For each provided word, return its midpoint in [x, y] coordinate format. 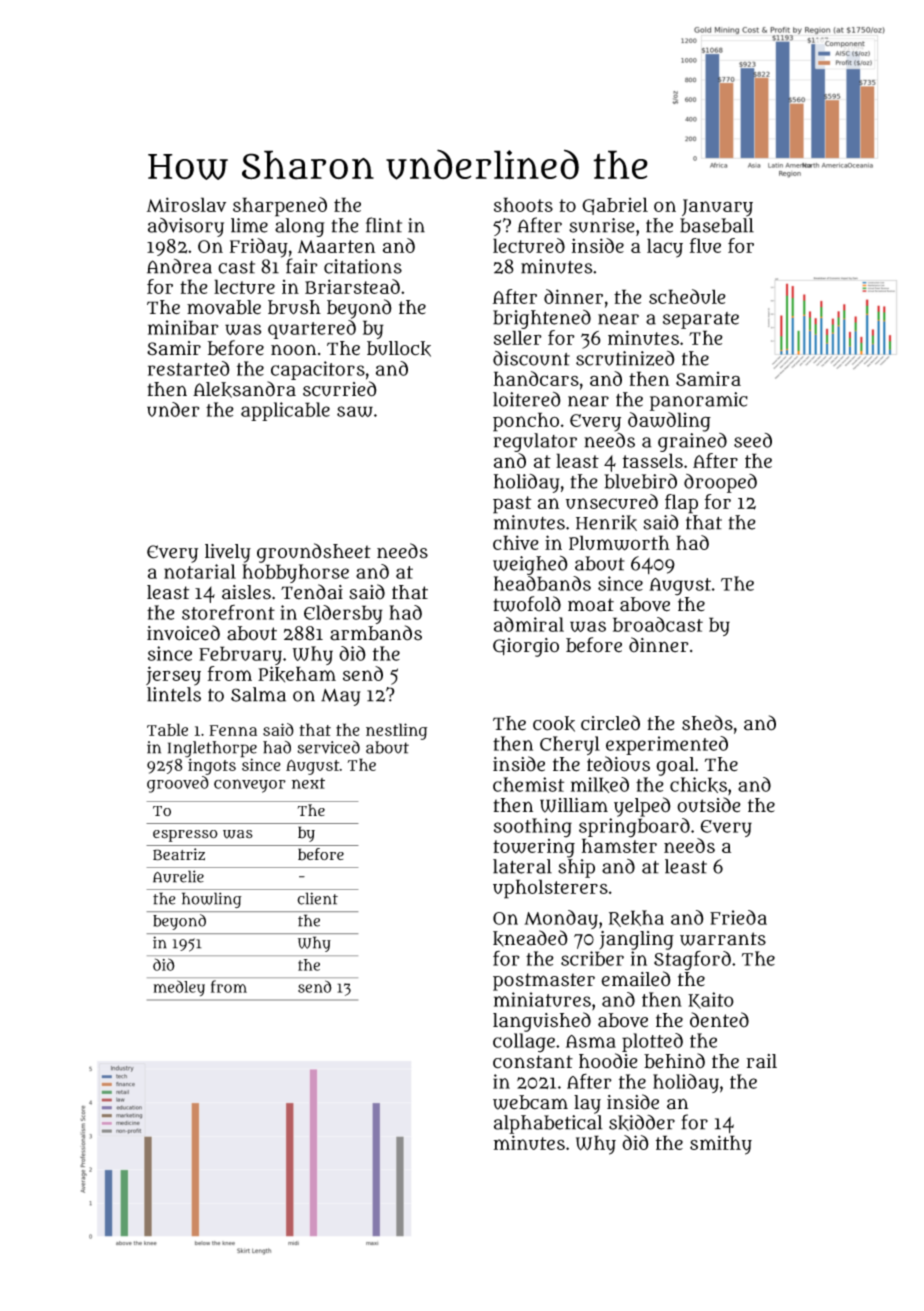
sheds [707, 723]
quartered [312, 329]
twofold [527, 604]
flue [705, 245]
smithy [721, 1145]
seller [518, 337]
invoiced [183, 633]
